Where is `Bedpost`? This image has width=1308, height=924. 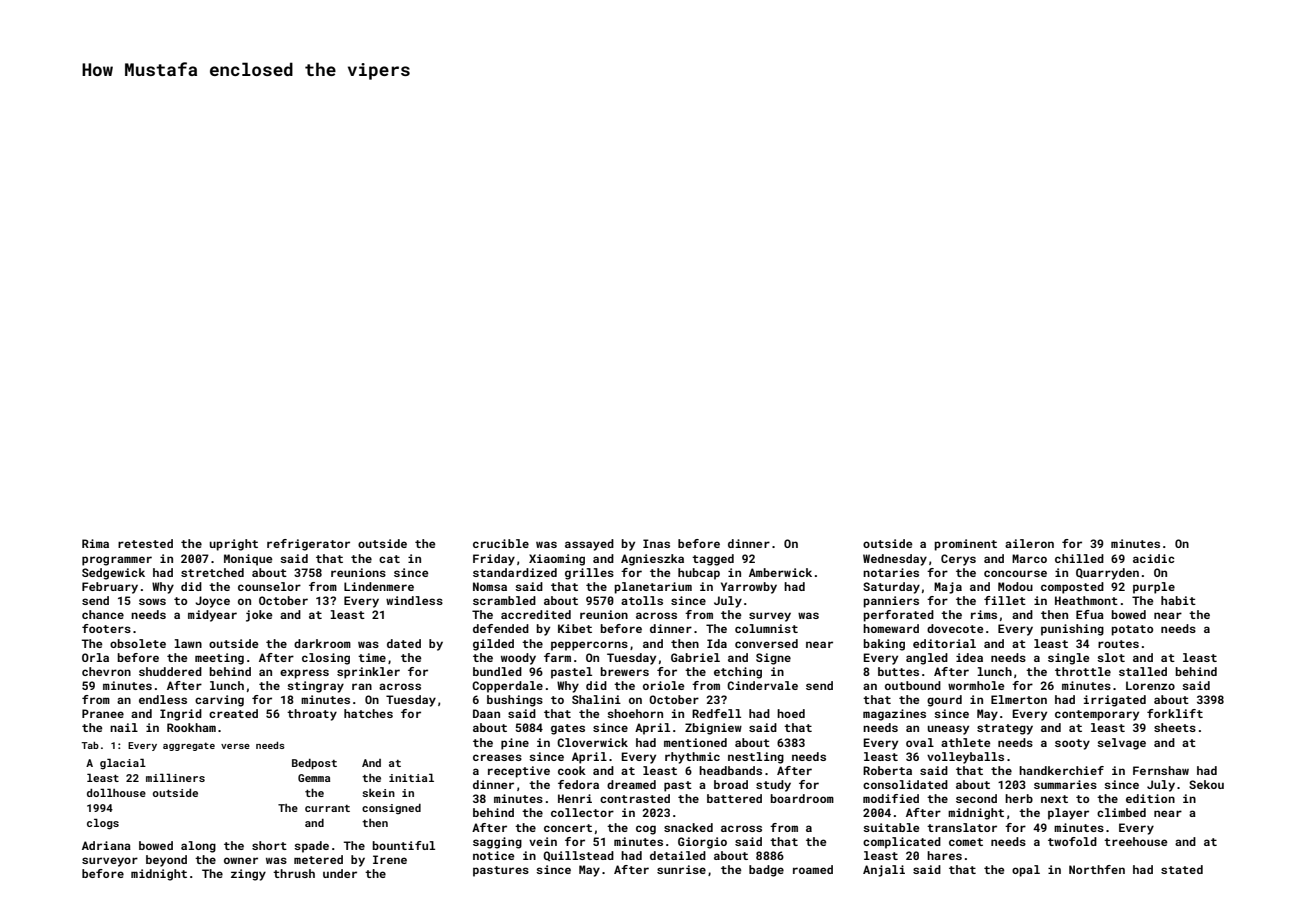 Bedpost is located at coordinates (314, 764).
